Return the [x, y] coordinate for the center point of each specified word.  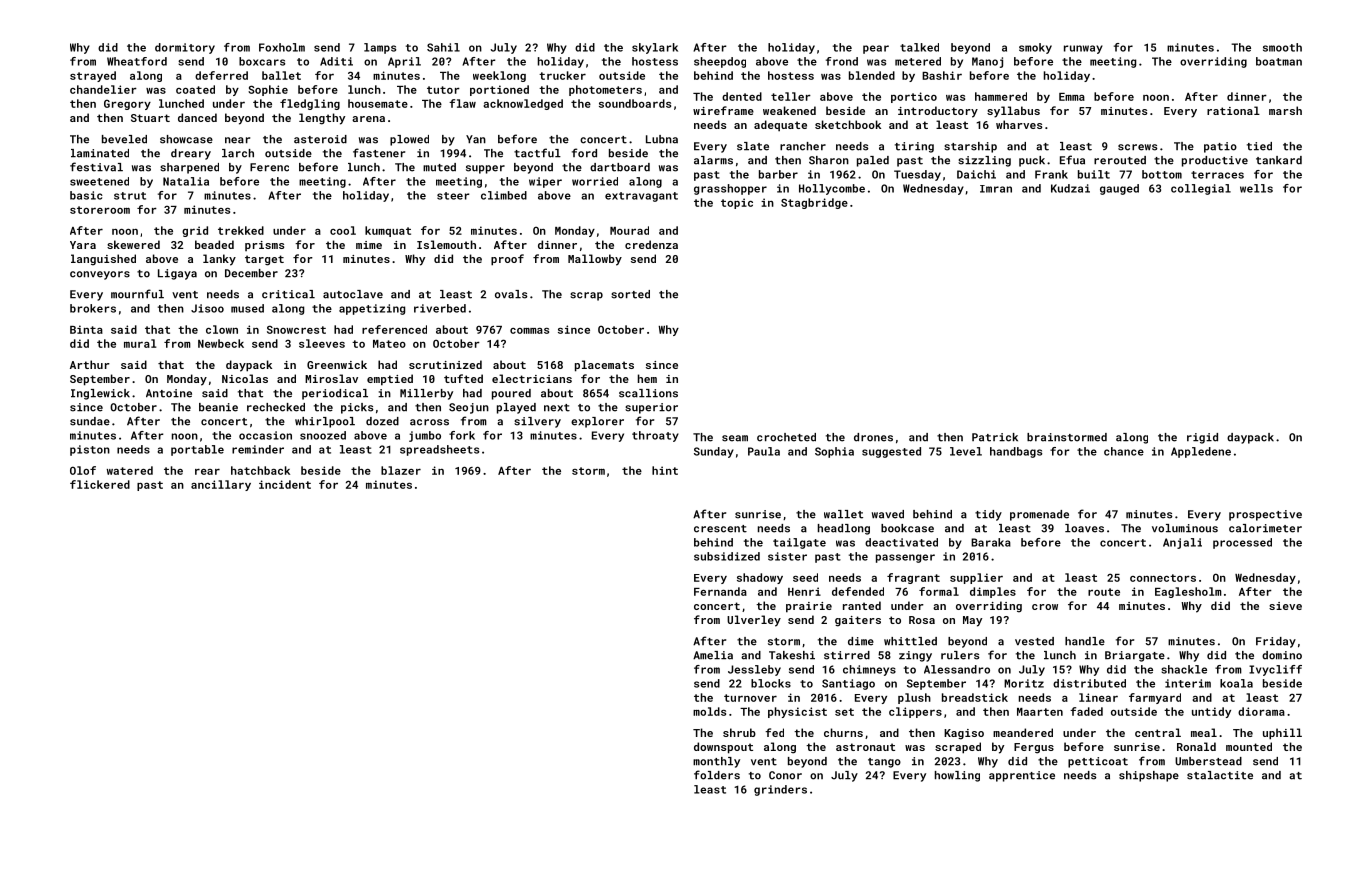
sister [787, 556]
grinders [780, 790]
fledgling [310, 104]
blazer [401, 470]
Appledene [1201, 452]
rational [1233, 110]
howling [957, 776]
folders [717, 775]
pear [876, 49]
